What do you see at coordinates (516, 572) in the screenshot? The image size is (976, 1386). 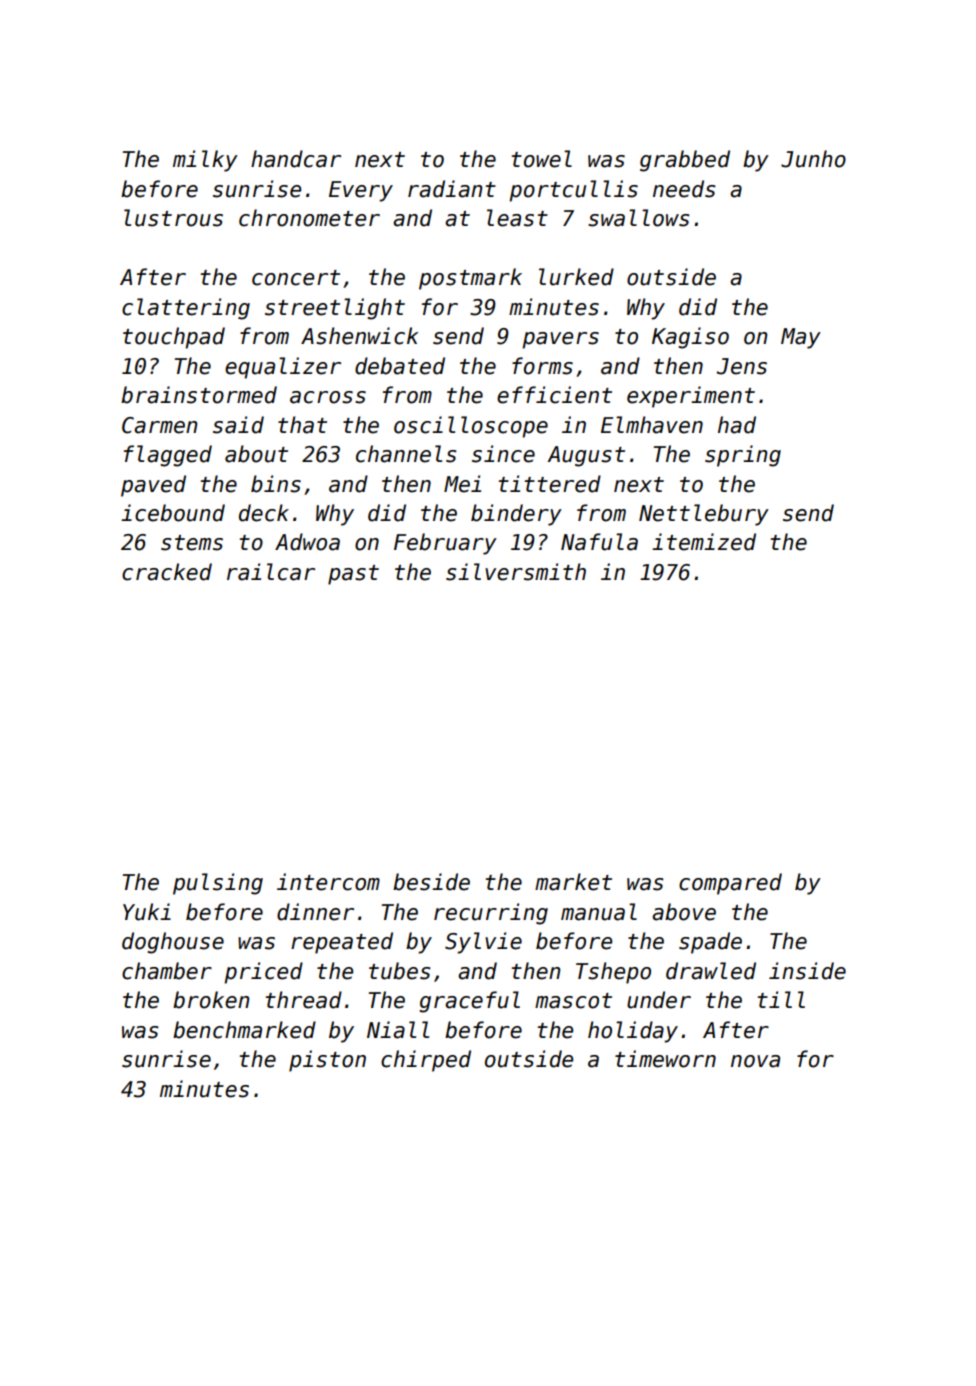 I see `silversmith` at bounding box center [516, 572].
